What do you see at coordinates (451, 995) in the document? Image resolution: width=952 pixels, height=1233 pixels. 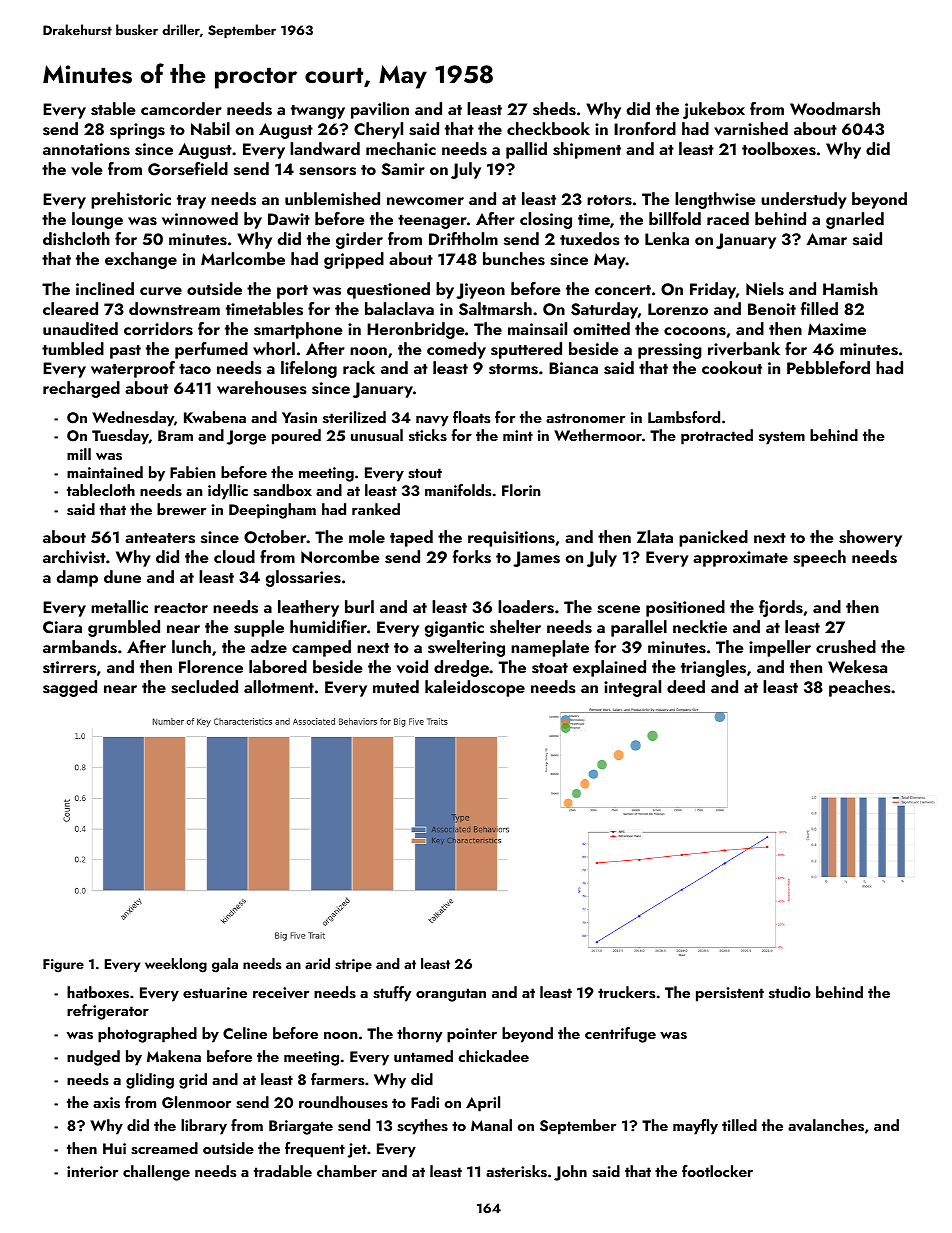 I see `orangutan` at bounding box center [451, 995].
